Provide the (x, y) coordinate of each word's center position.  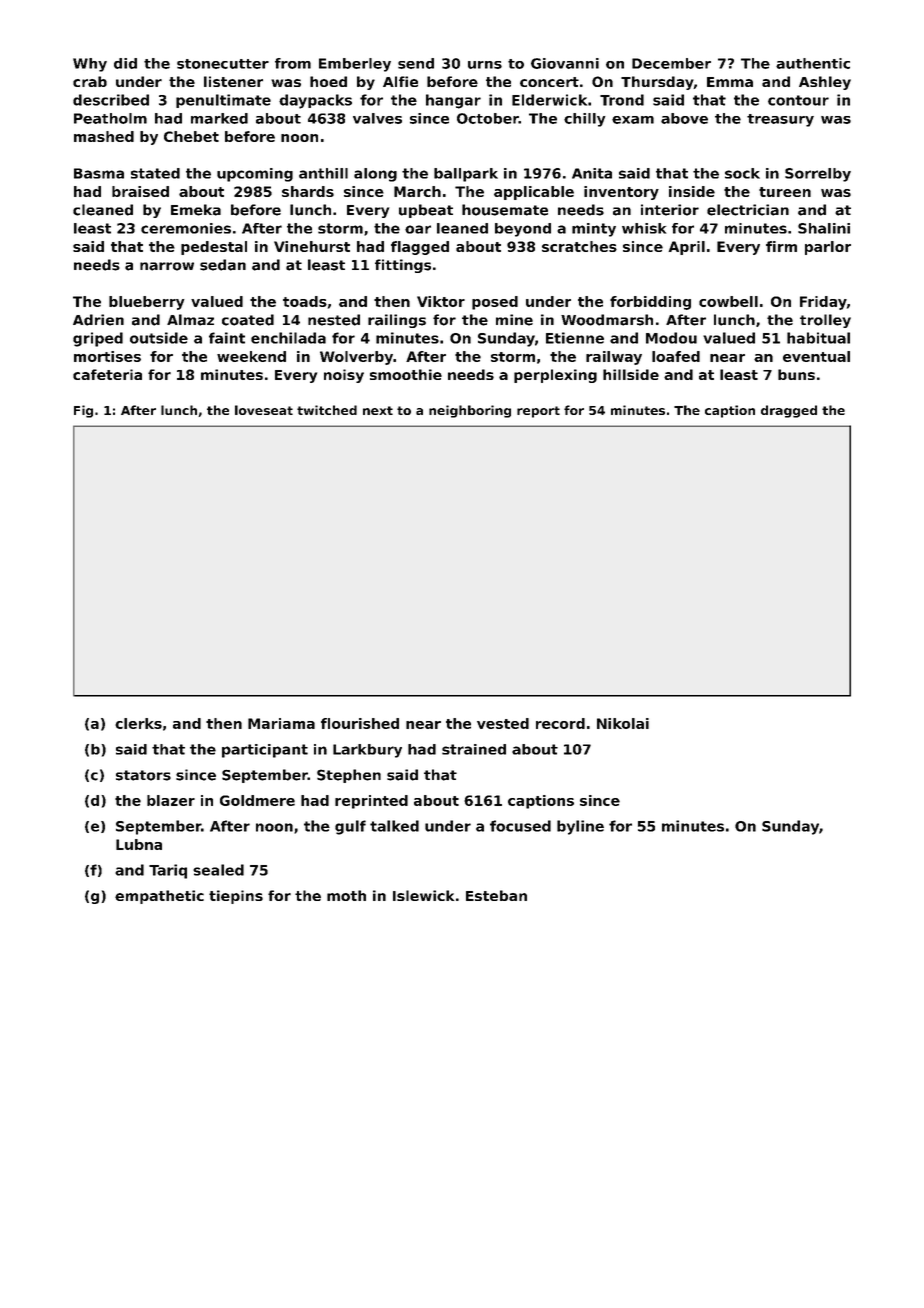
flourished (360, 723)
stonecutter (223, 64)
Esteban (496, 895)
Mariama (281, 723)
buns (796, 374)
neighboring (470, 411)
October (488, 118)
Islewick (423, 895)
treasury (780, 120)
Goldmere (257, 800)
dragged (789, 411)
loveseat (264, 410)
